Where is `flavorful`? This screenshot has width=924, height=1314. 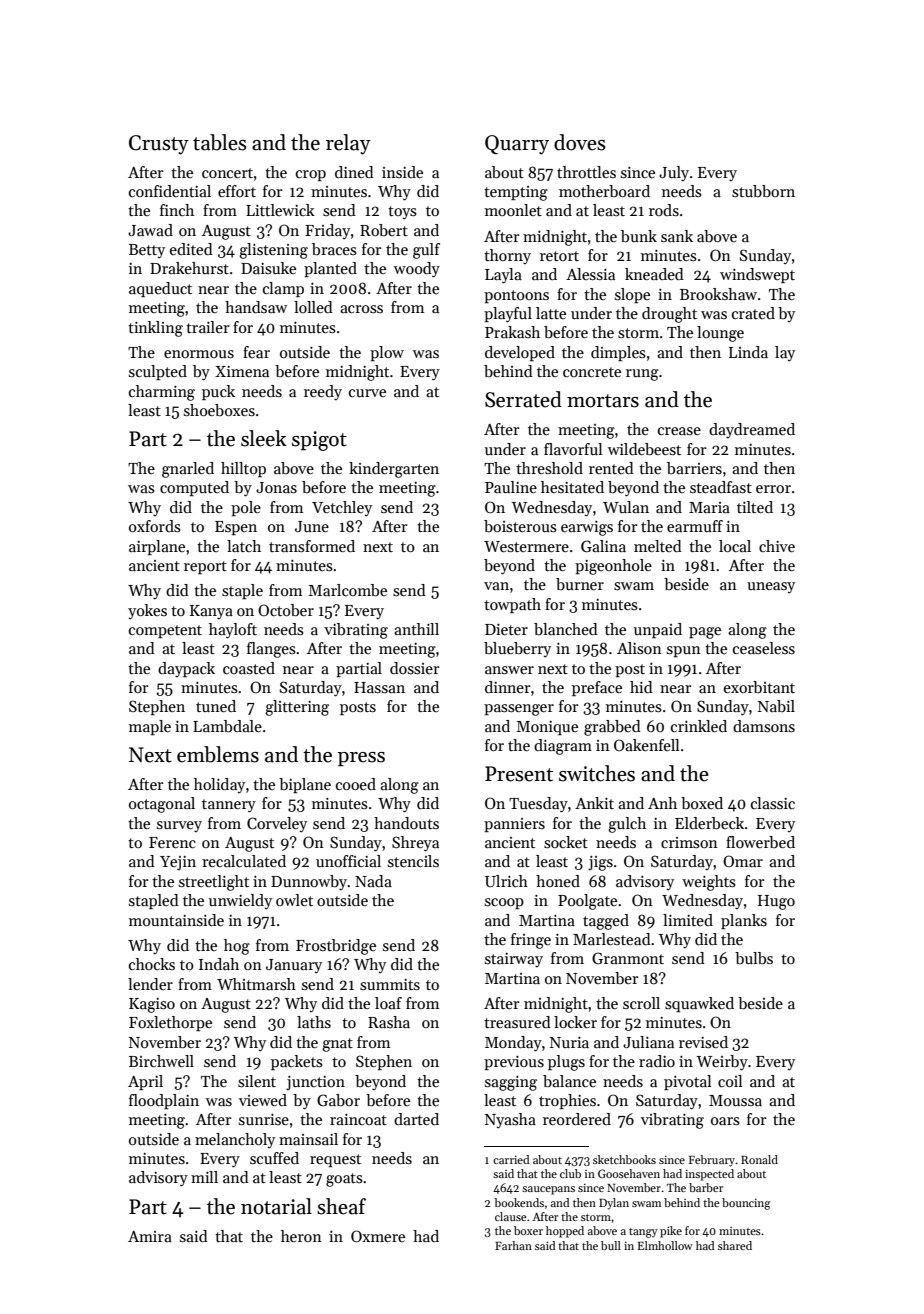 flavorful is located at coordinates (573, 449).
